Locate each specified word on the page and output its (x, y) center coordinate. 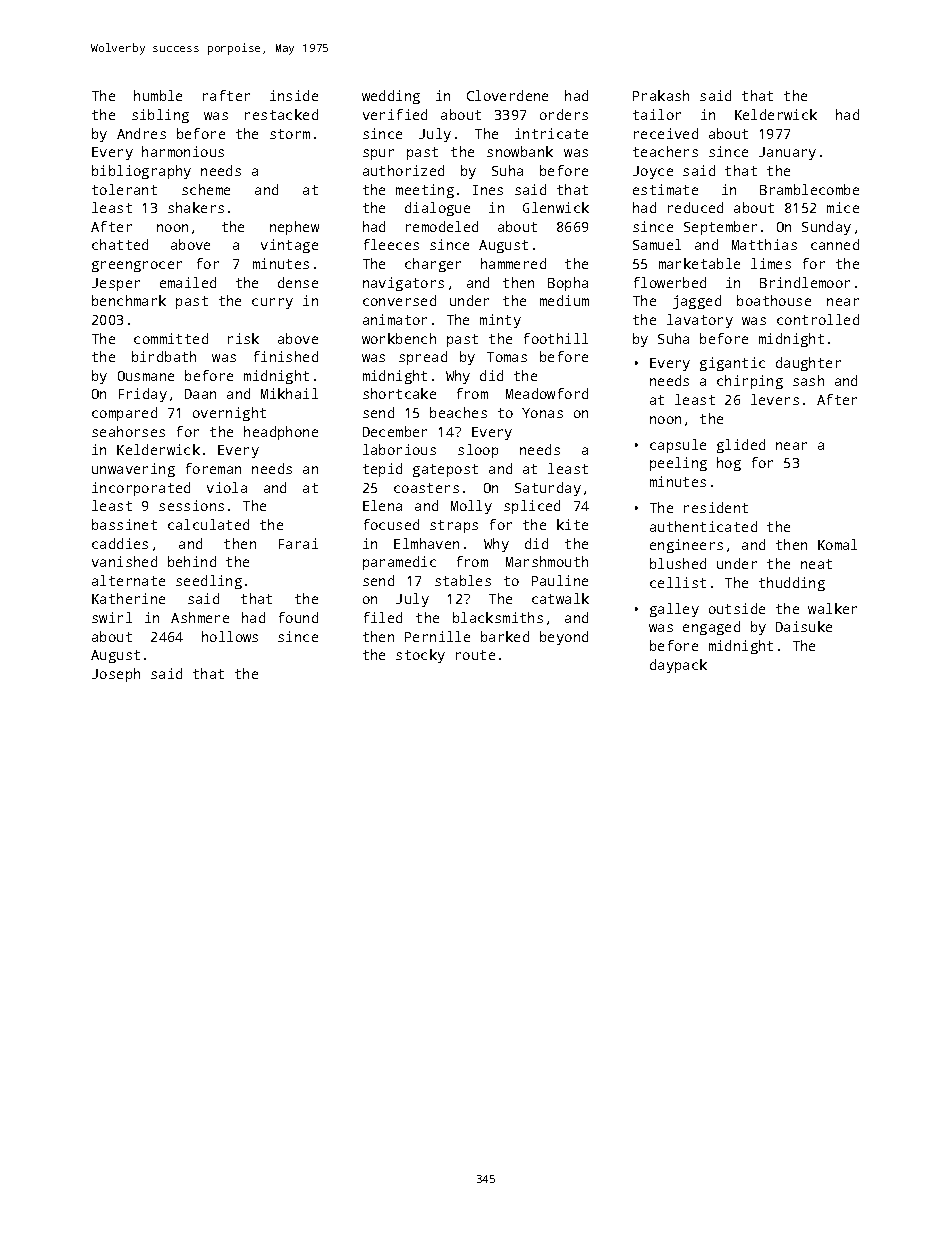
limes (771, 263)
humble (158, 95)
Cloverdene (507, 95)
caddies (120, 543)
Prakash (661, 95)
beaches (458, 412)
